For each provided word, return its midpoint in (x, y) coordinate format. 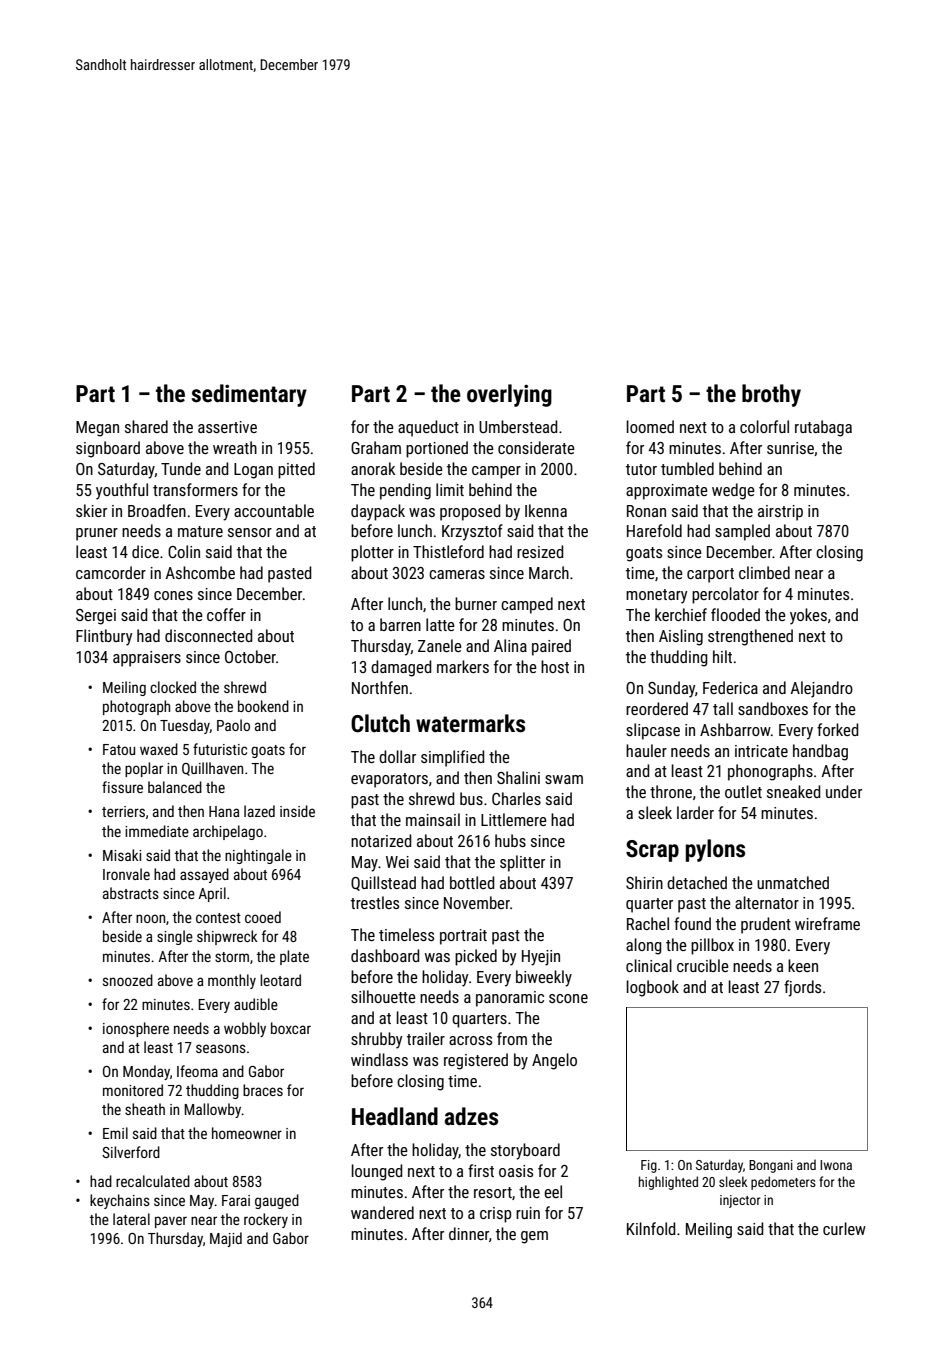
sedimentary (249, 395)
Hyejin (541, 958)
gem (534, 1237)
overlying (509, 395)
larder (695, 812)
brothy (771, 395)
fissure (122, 787)
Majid (226, 1239)
